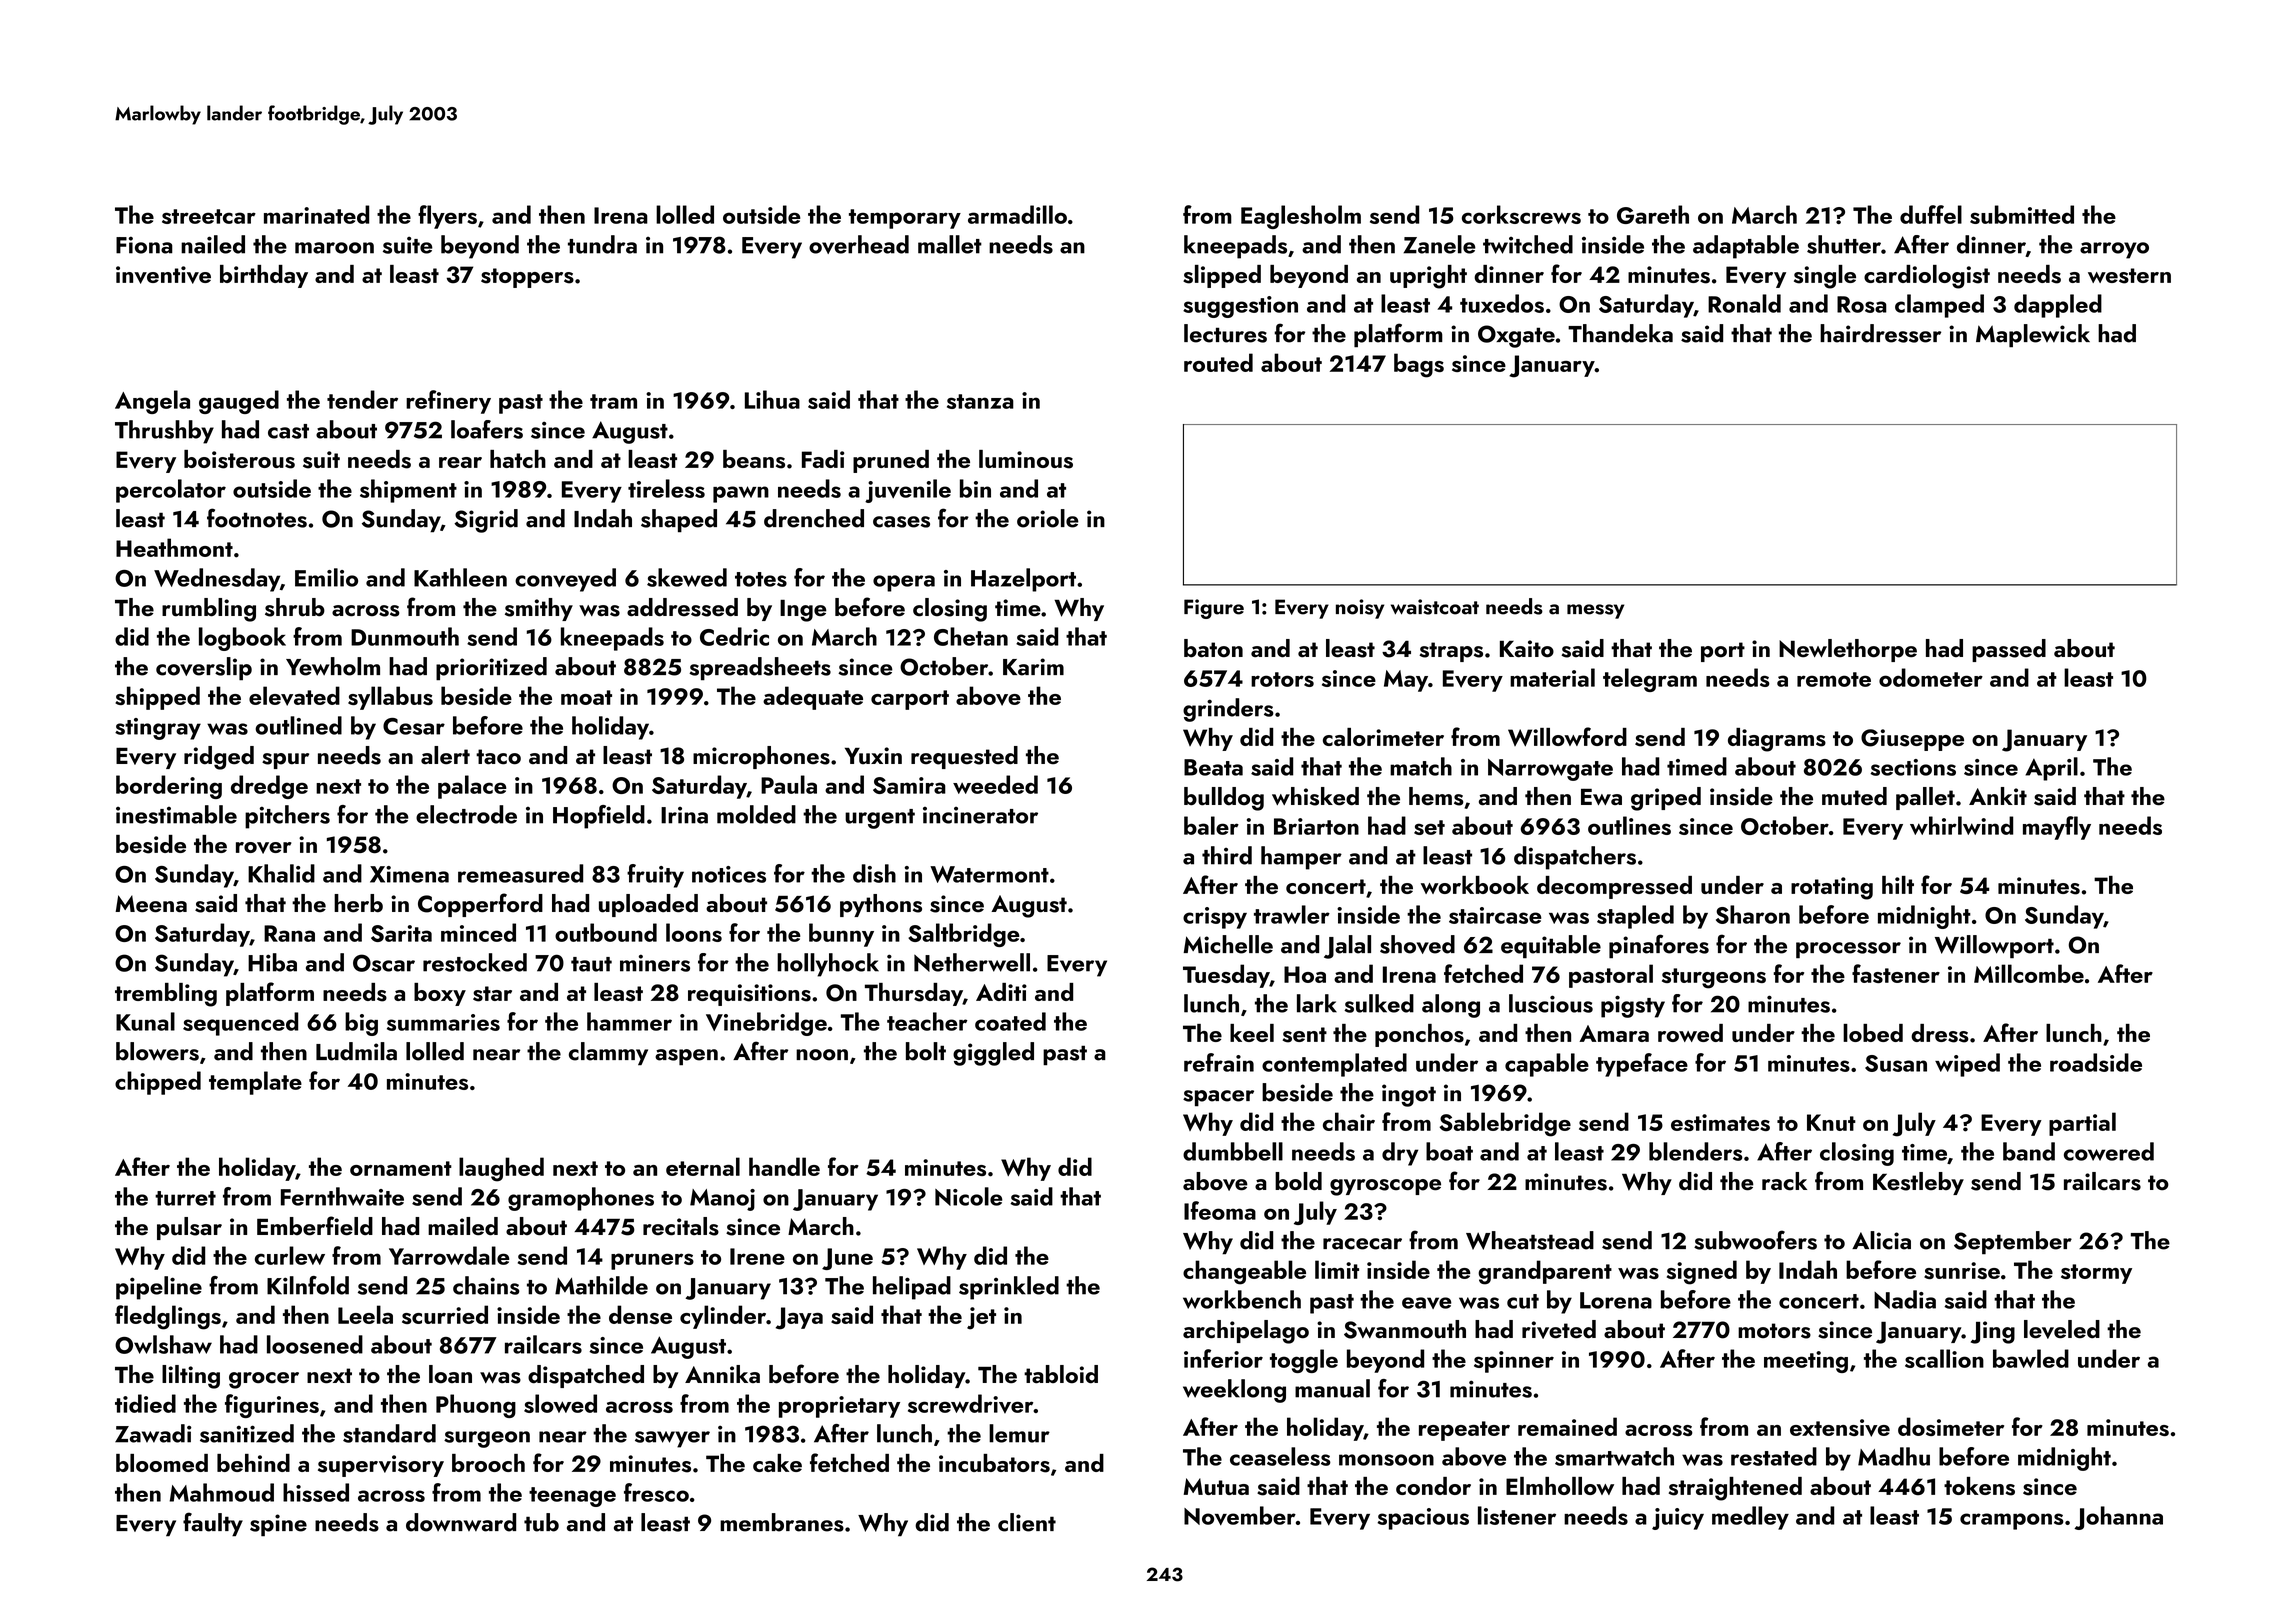 The image size is (2292, 1620). Describe the element at coordinates (326, 577) in the screenshot. I see `Emilio` at that location.
